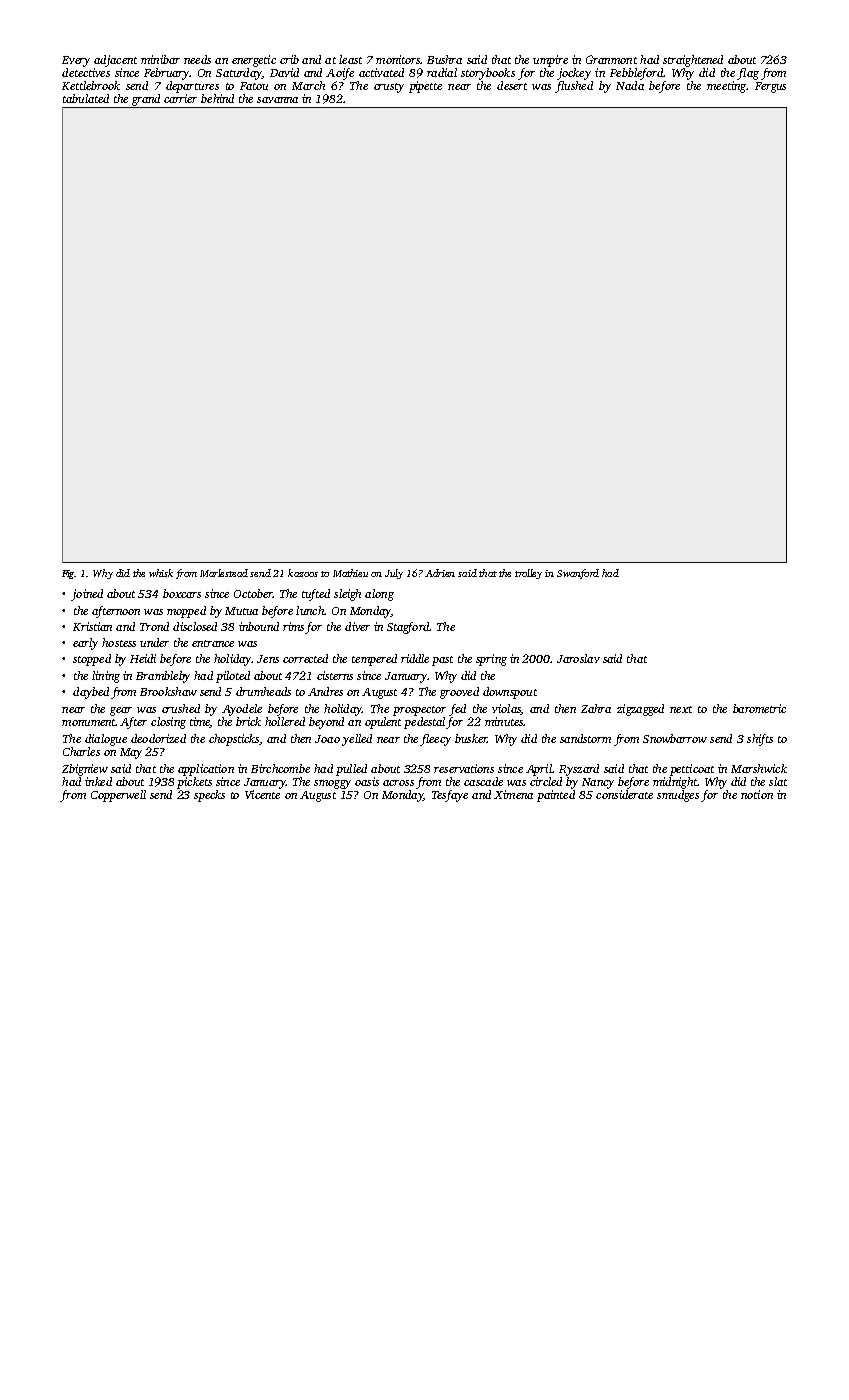  What do you see at coordinates (450, 796) in the screenshot?
I see `Tesfaye` at bounding box center [450, 796].
